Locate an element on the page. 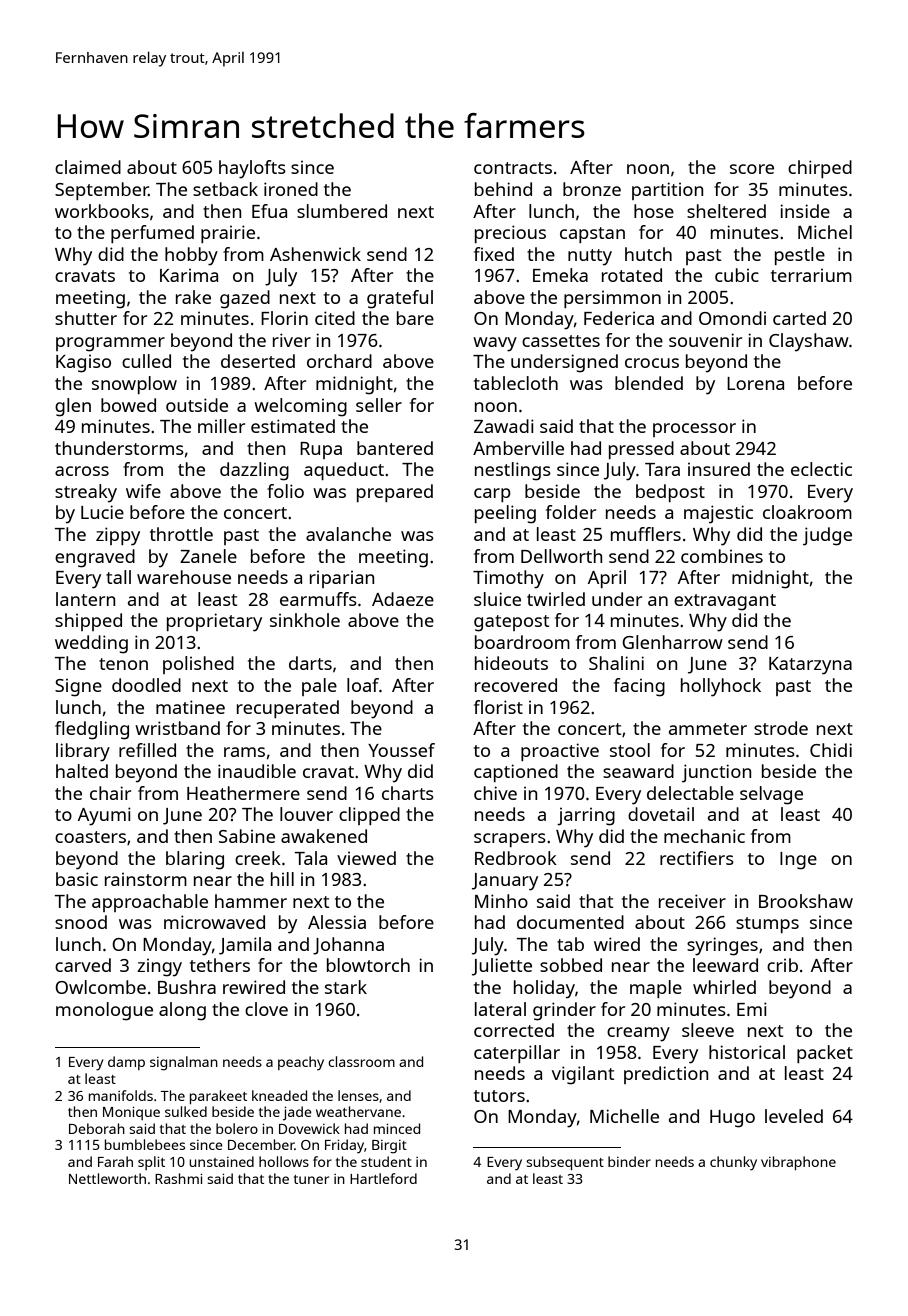 The height and width of the document is (1316, 908). library is located at coordinates (83, 752).
